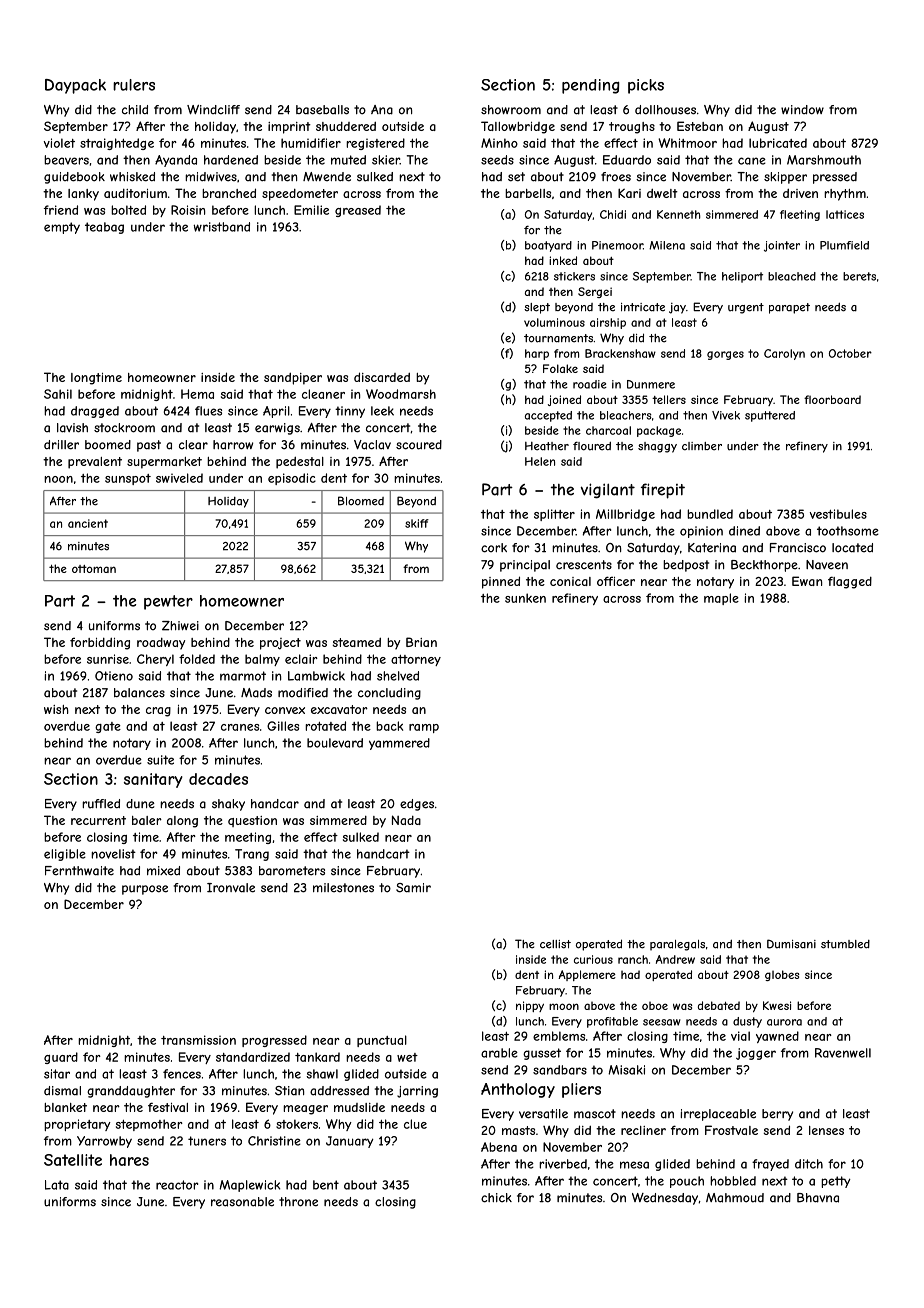  Describe the element at coordinates (844, 245) in the screenshot. I see `Plumfield` at that location.
